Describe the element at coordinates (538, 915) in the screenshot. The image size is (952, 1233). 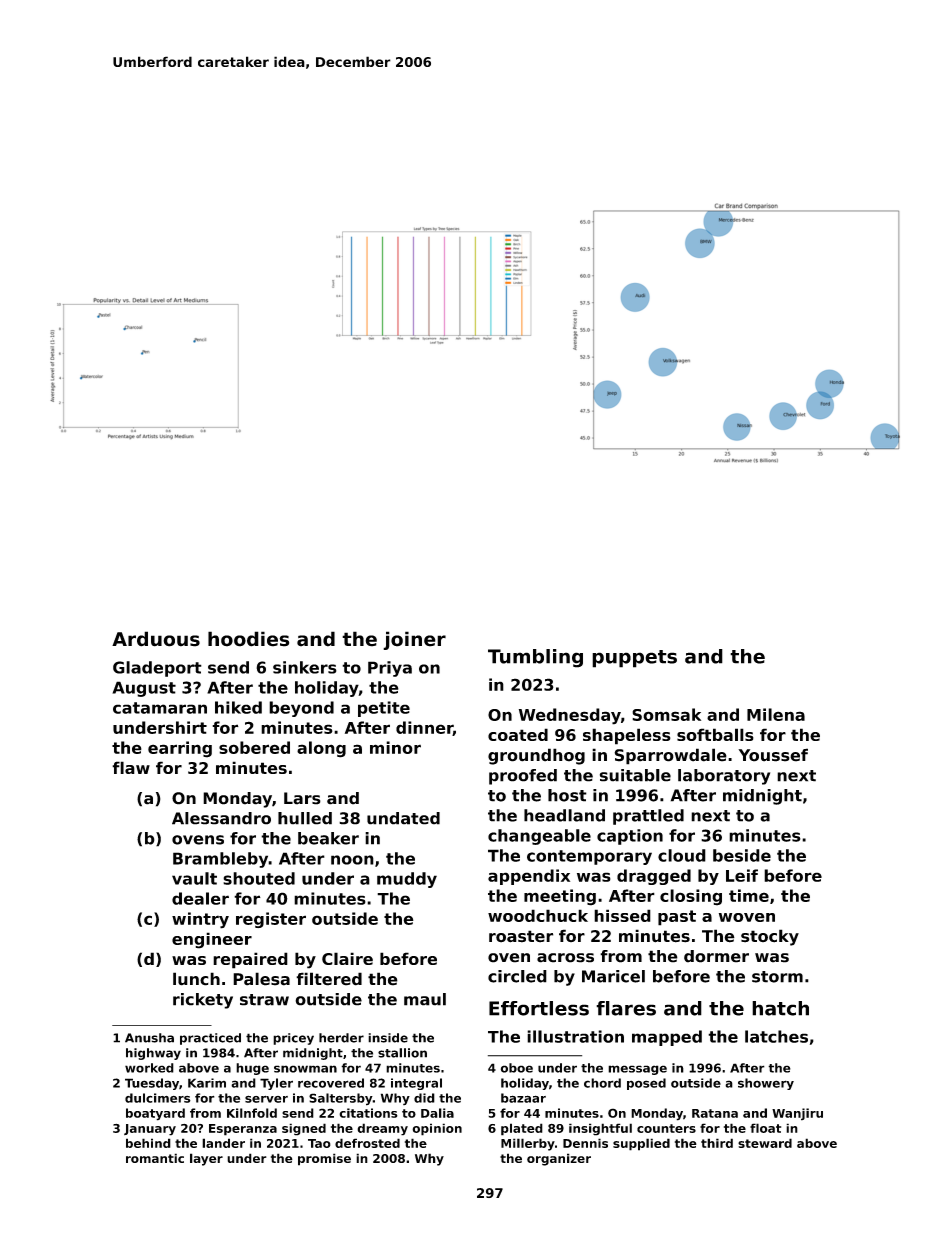
I see `woodchuck` at that location.
